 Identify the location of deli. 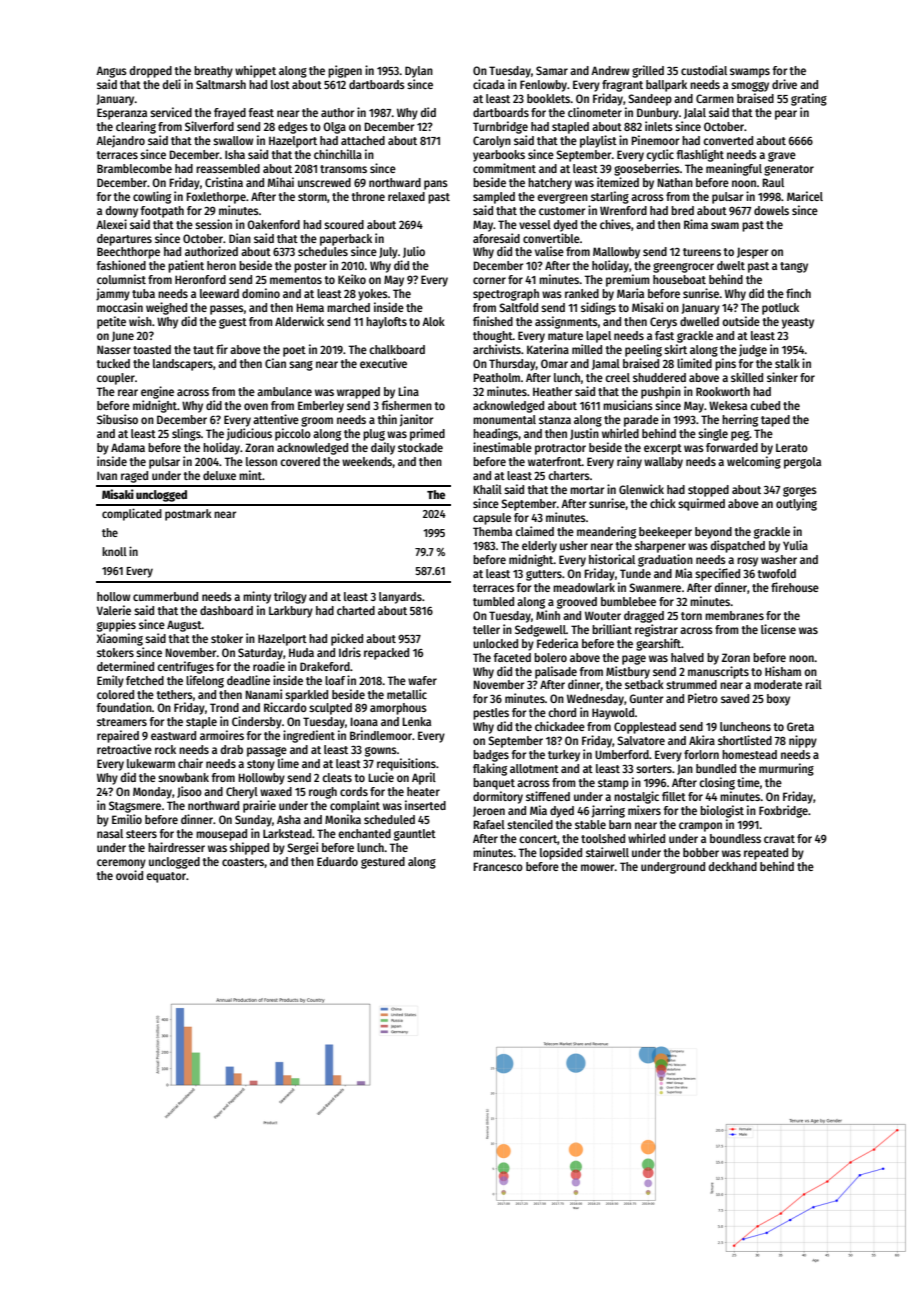
(172, 84).
